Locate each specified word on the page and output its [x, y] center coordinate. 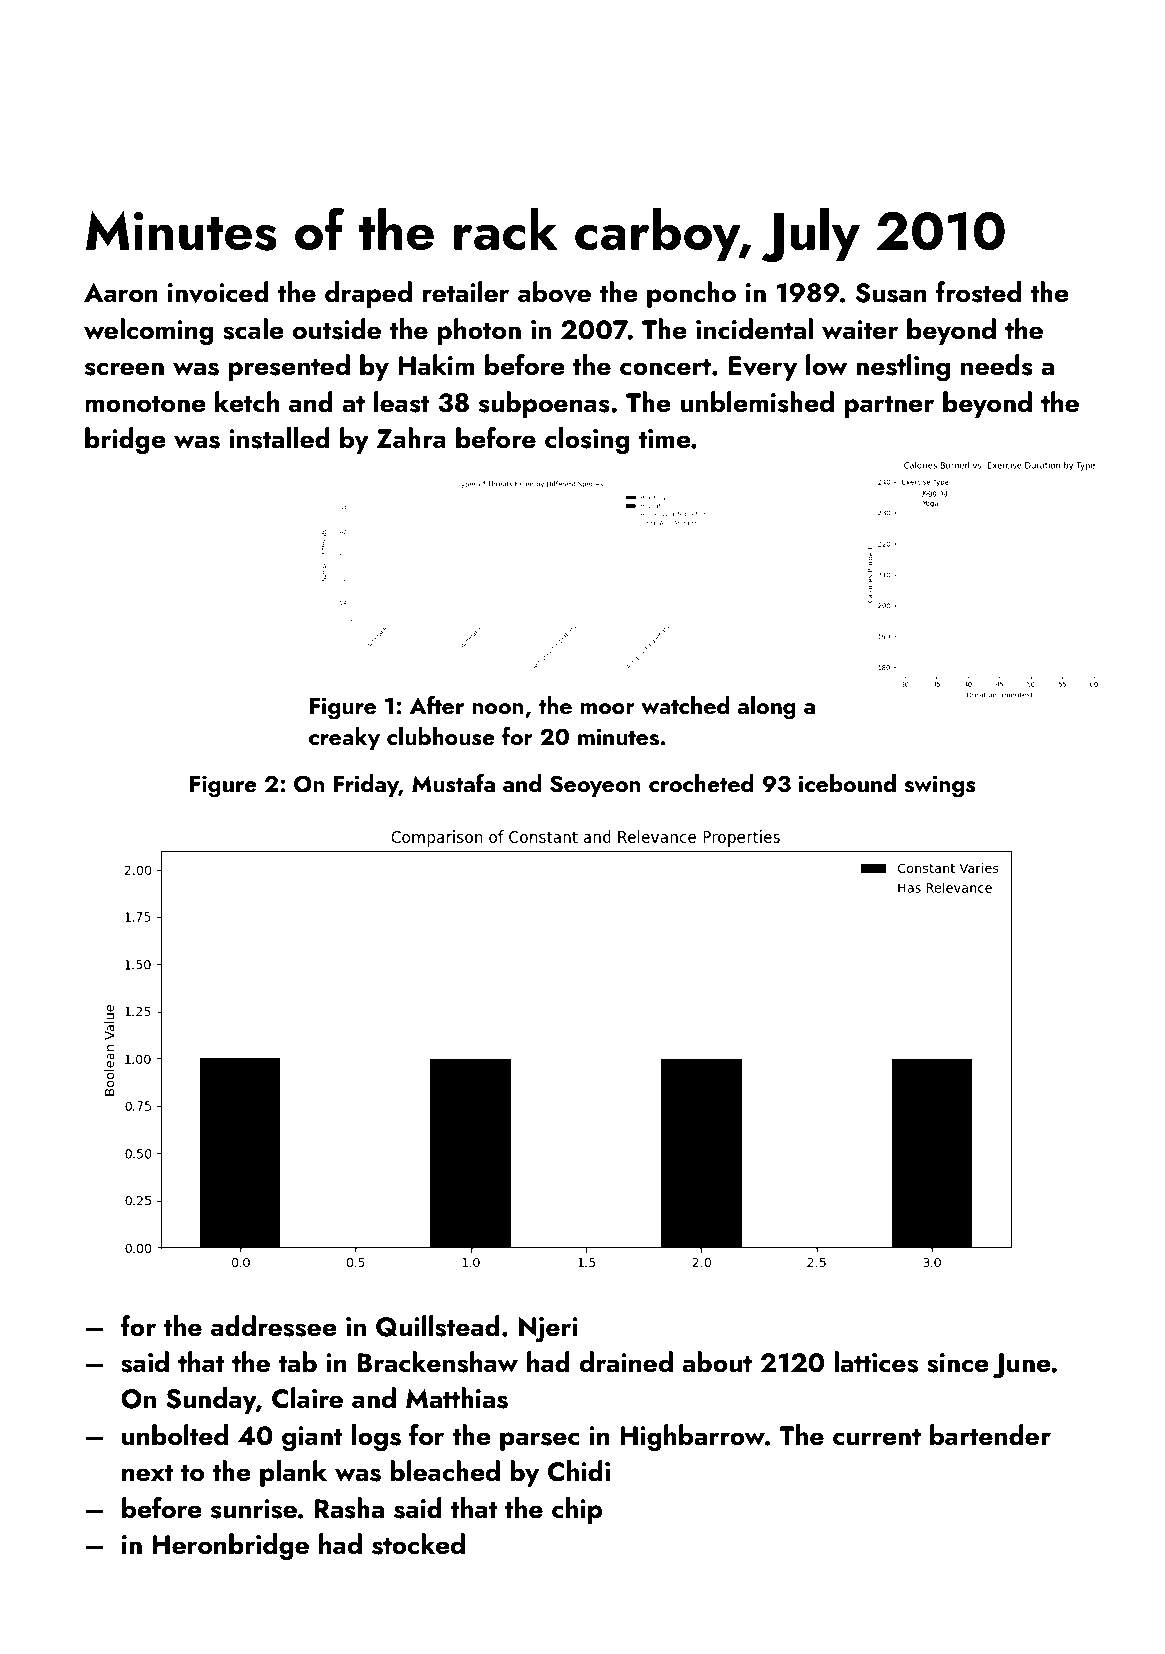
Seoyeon [595, 786]
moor [607, 708]
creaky [344, 738]
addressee [274, 1326]
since [958, 1363]
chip [577, 1510]
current [877, 1437]
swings [940, 786]
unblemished [757, 402]
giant [312, 1439]
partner [889, 406]
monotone [145, 404]
